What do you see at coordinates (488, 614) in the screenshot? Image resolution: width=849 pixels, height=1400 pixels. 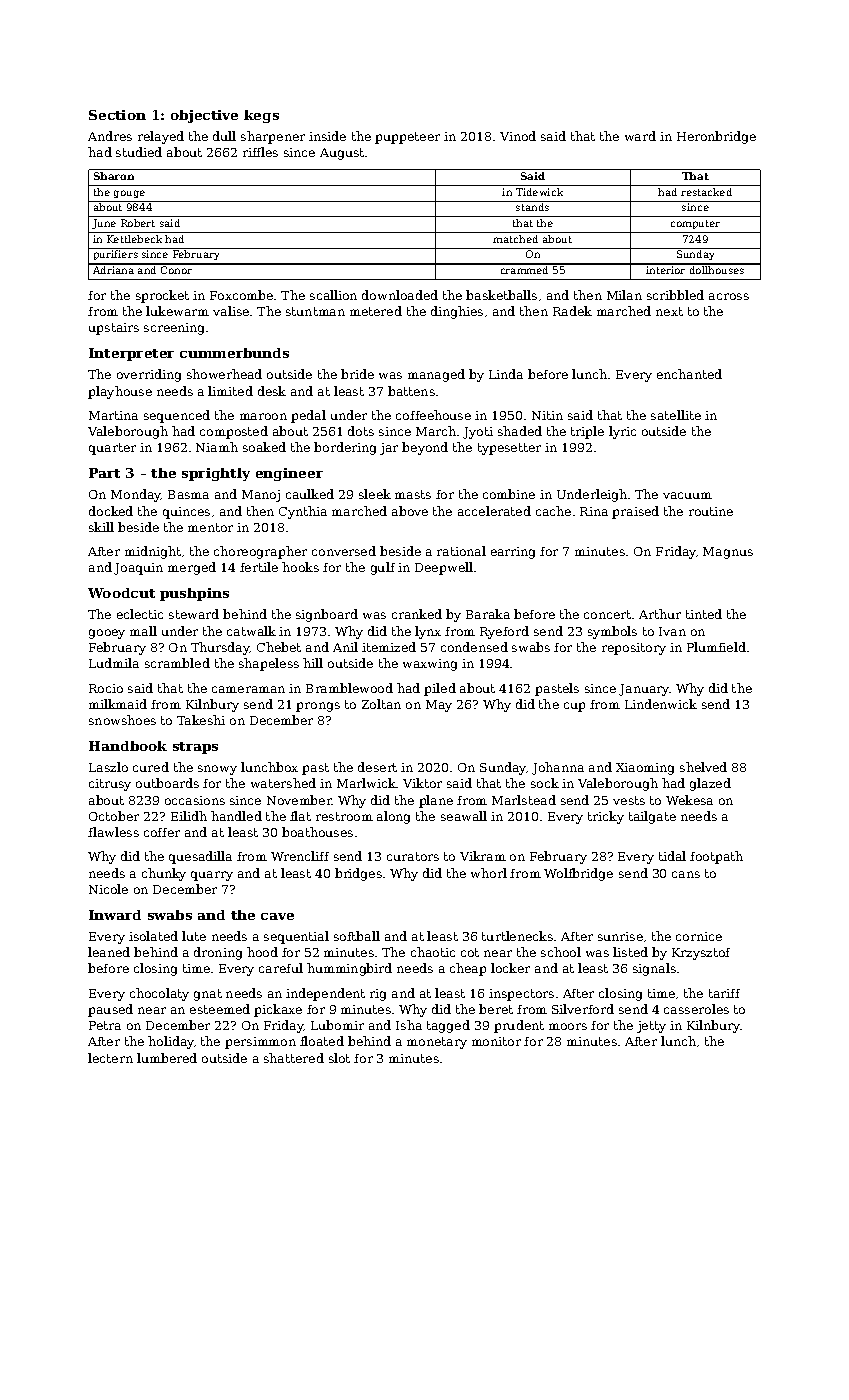 I see `Baraka` at bounding box center [488, 614].
